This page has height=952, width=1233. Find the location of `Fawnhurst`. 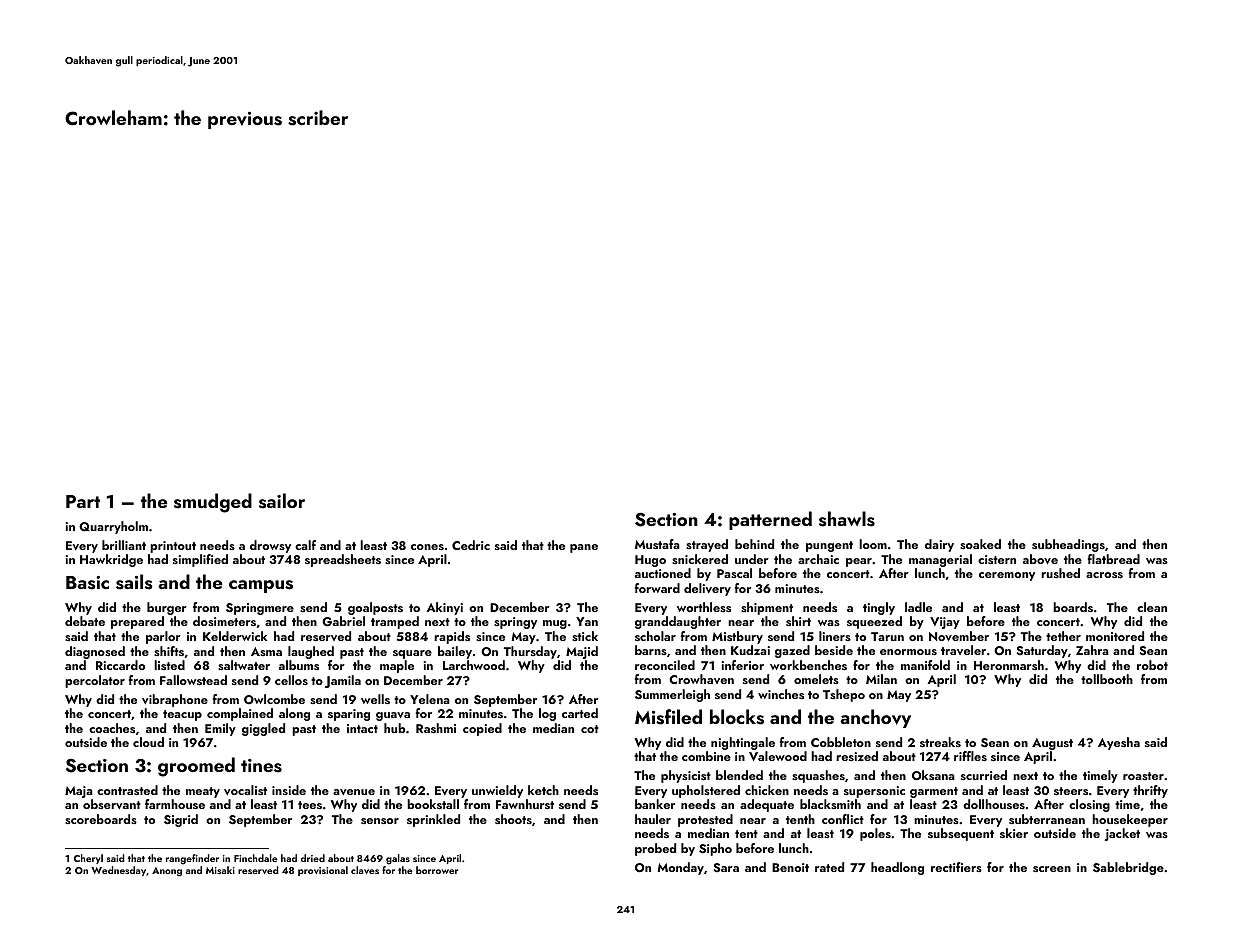

Fawnhurst is located at coordinates (525, 804).
